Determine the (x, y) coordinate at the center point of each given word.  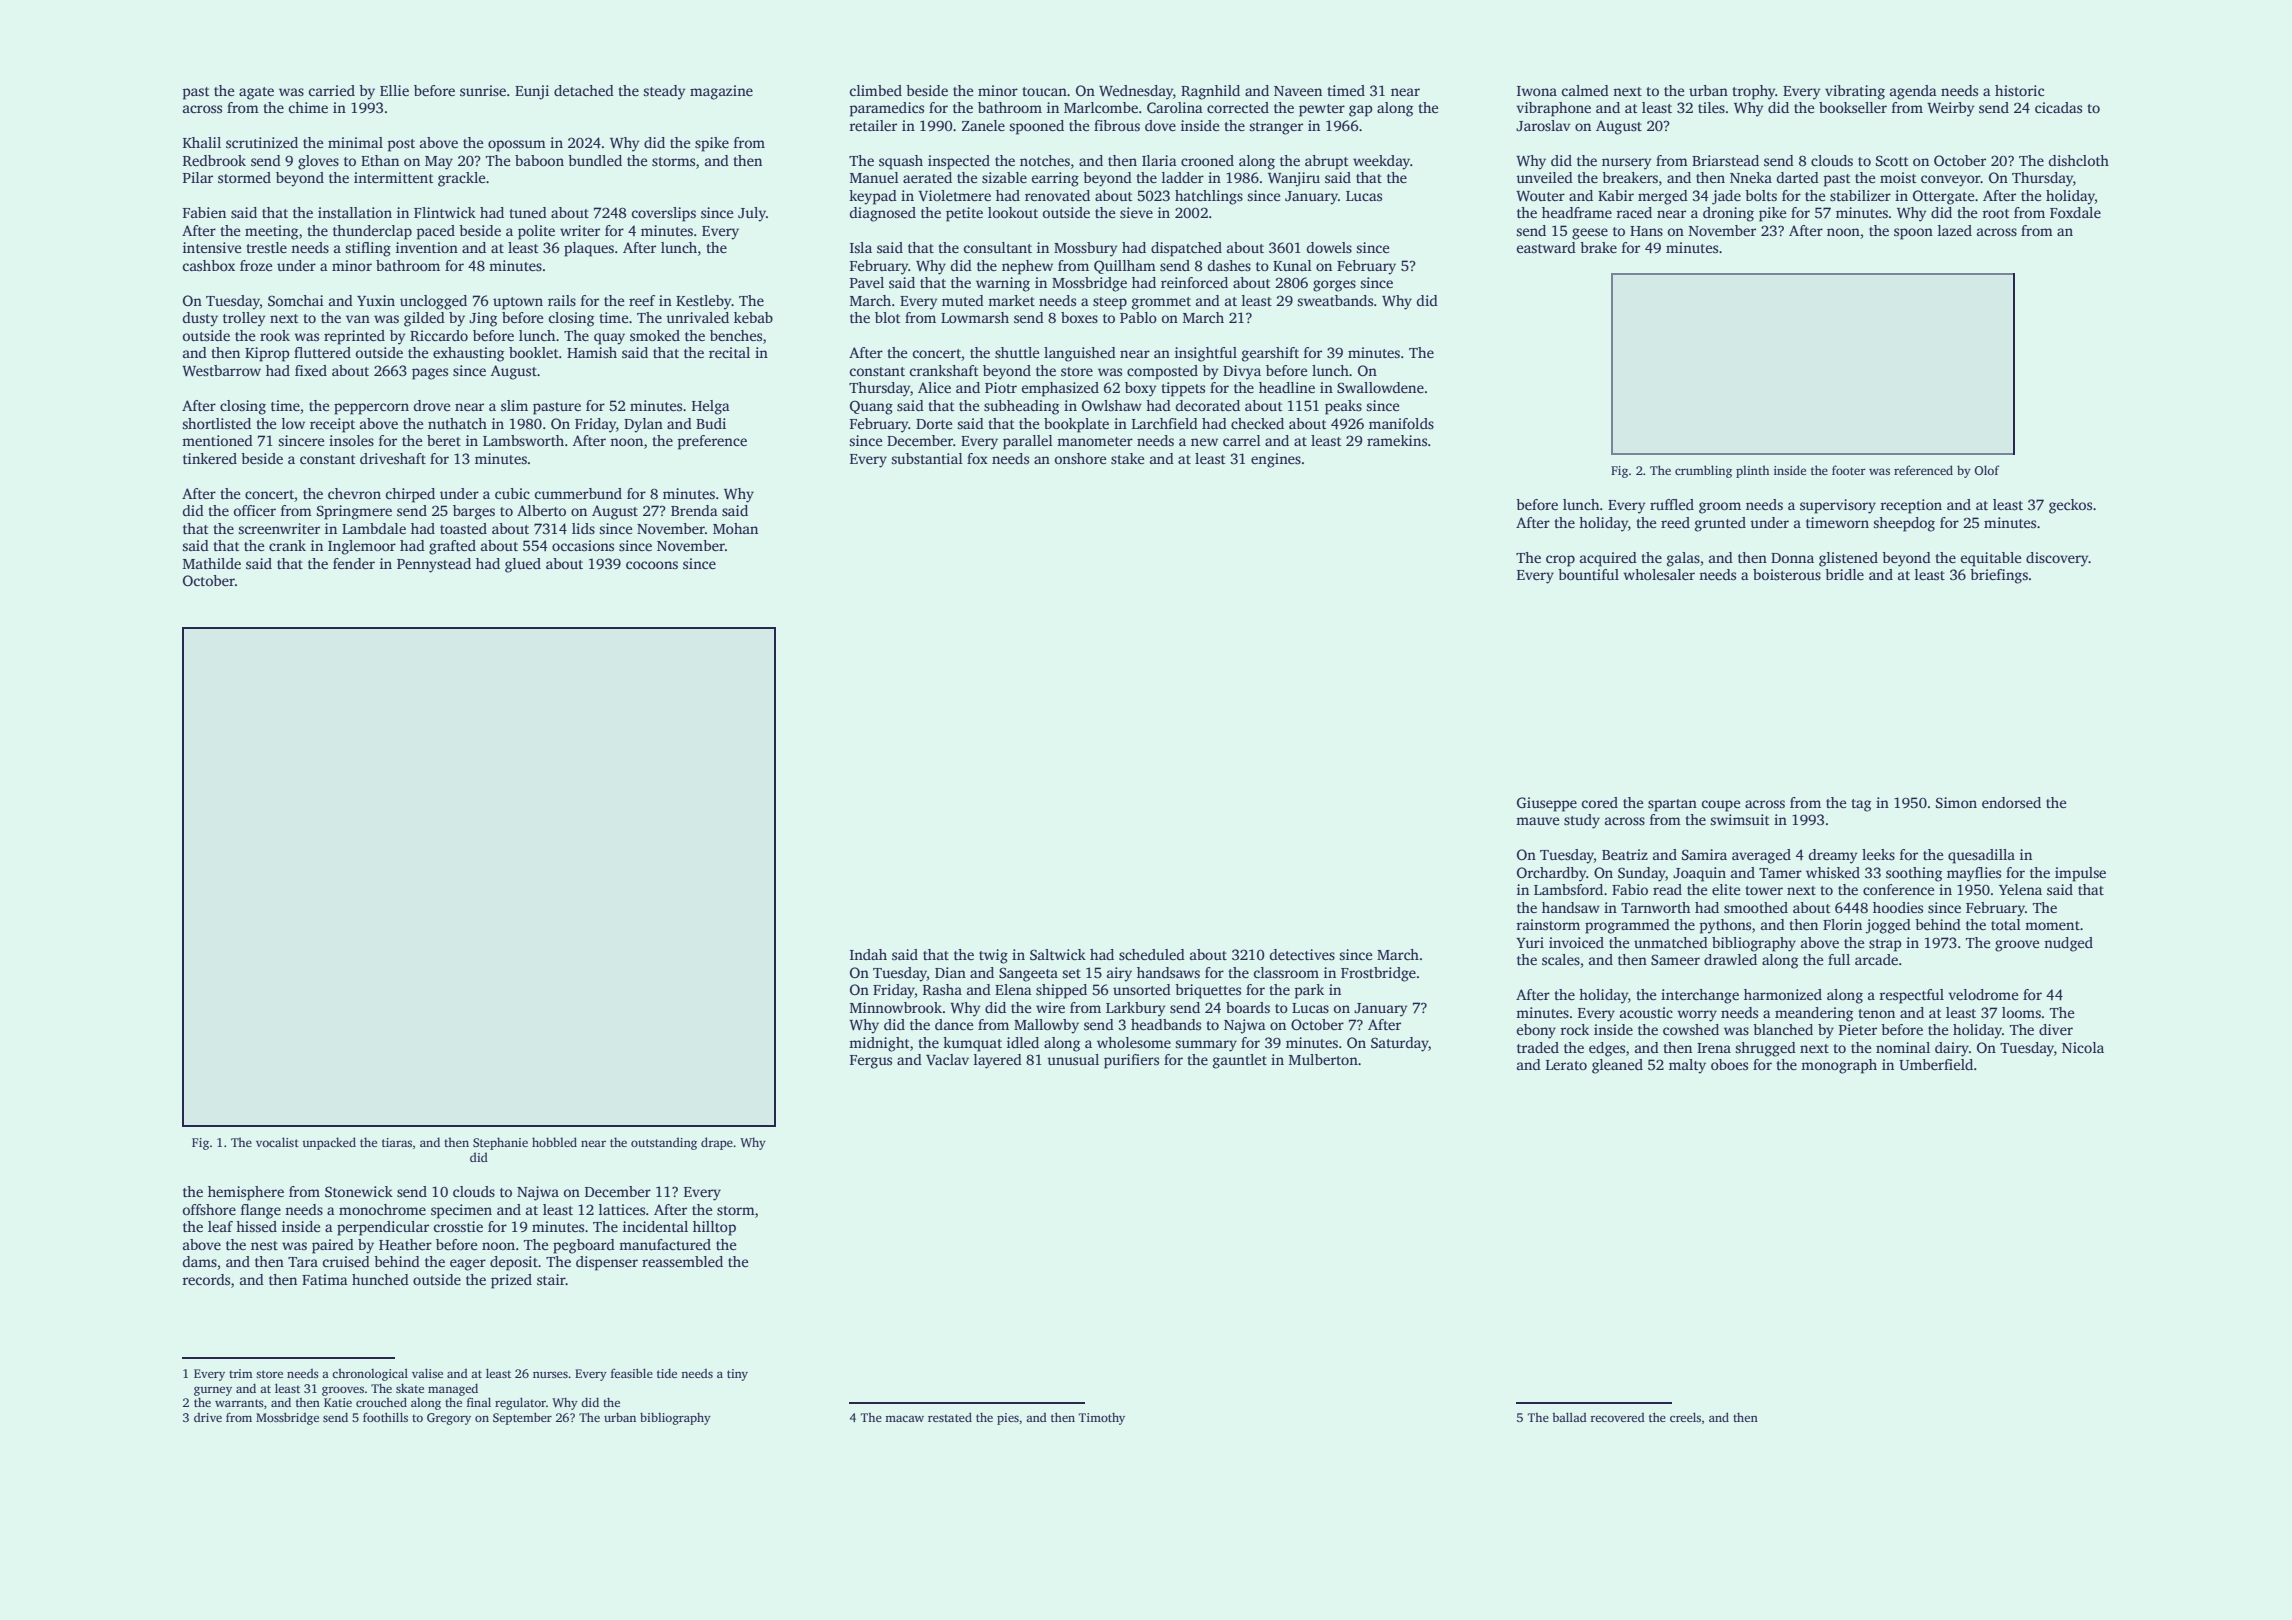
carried (332, 90)
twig (993, 956)
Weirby (1950, 109)
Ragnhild (1210, 92)
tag (1861, 805)
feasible (632, 1373)
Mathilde (212, 563)
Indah (868, 954)
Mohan (735, 528)
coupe (1721, 806)
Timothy (1102, 1419)
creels (1685, 1417)
